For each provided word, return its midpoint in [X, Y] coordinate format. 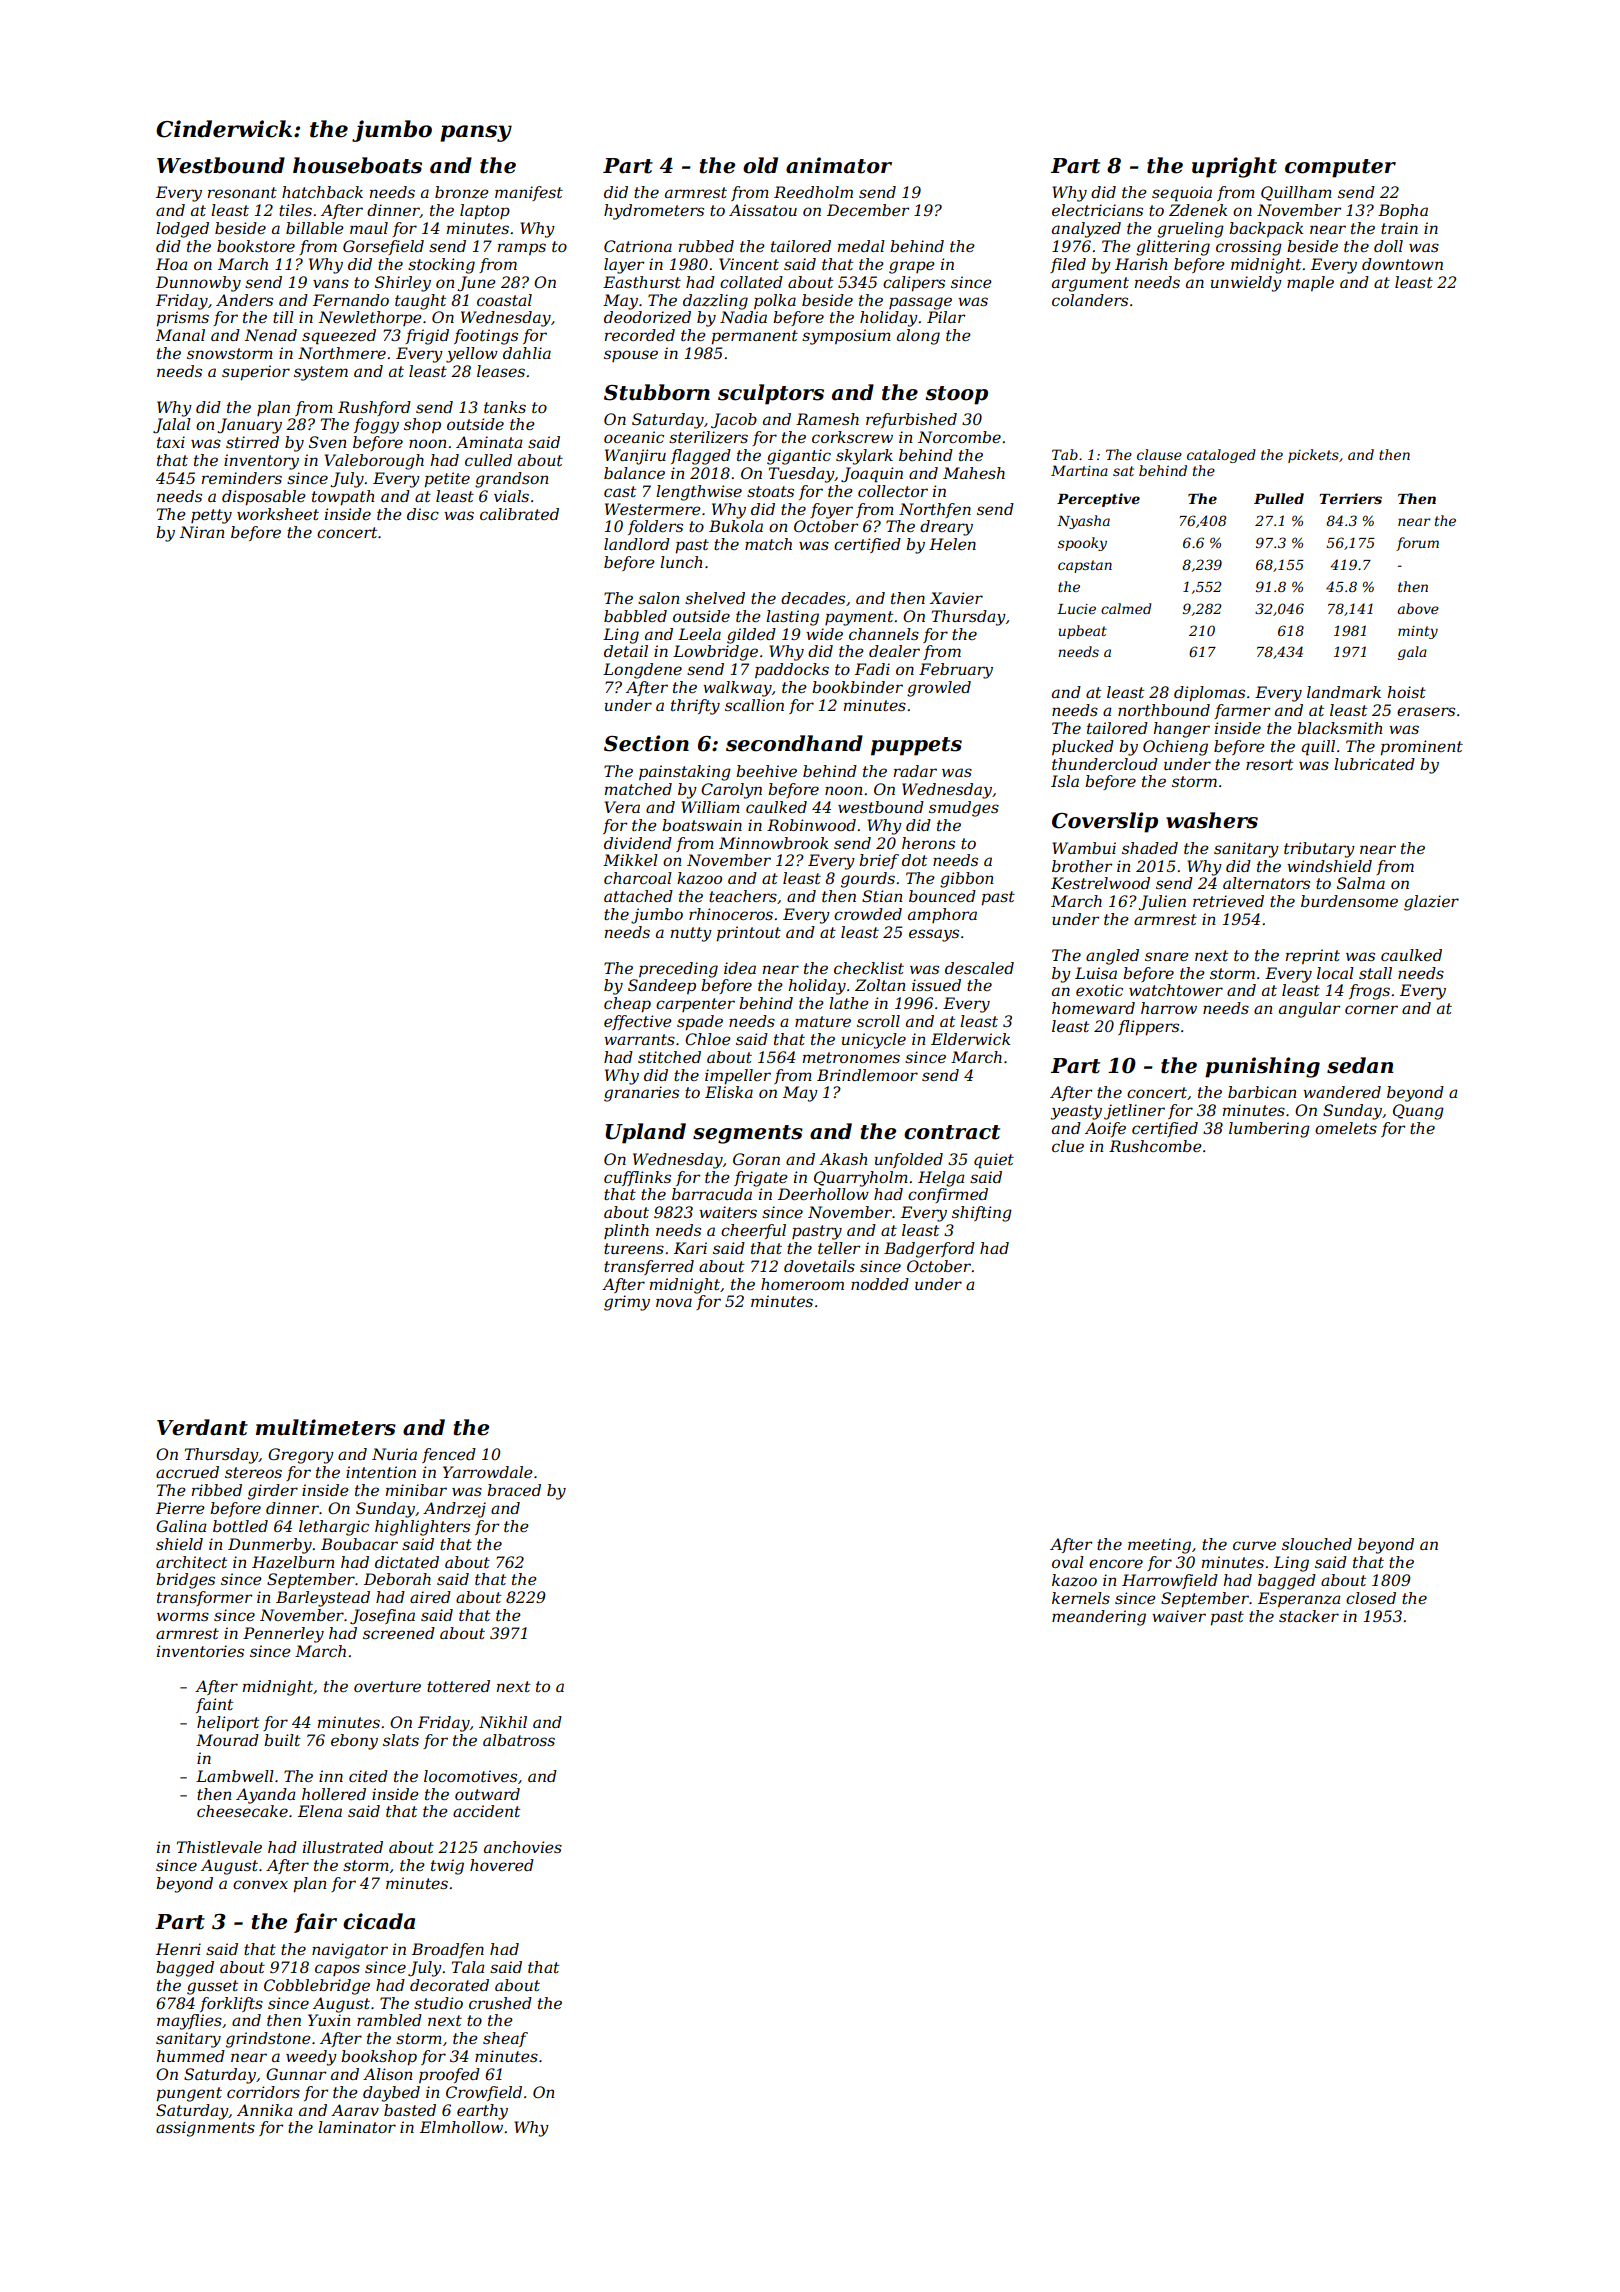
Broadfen [448, 1950]
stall [1375, 973]
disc [423, 514]
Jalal [172, 426]
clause [1159, 454]
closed [1371, 1598]
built [282, 1740]
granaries [641, 1094]
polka [775, 301]
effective [638, 1022]
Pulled [1279, 498]
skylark [864, 457]
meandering [1099, 1618]
